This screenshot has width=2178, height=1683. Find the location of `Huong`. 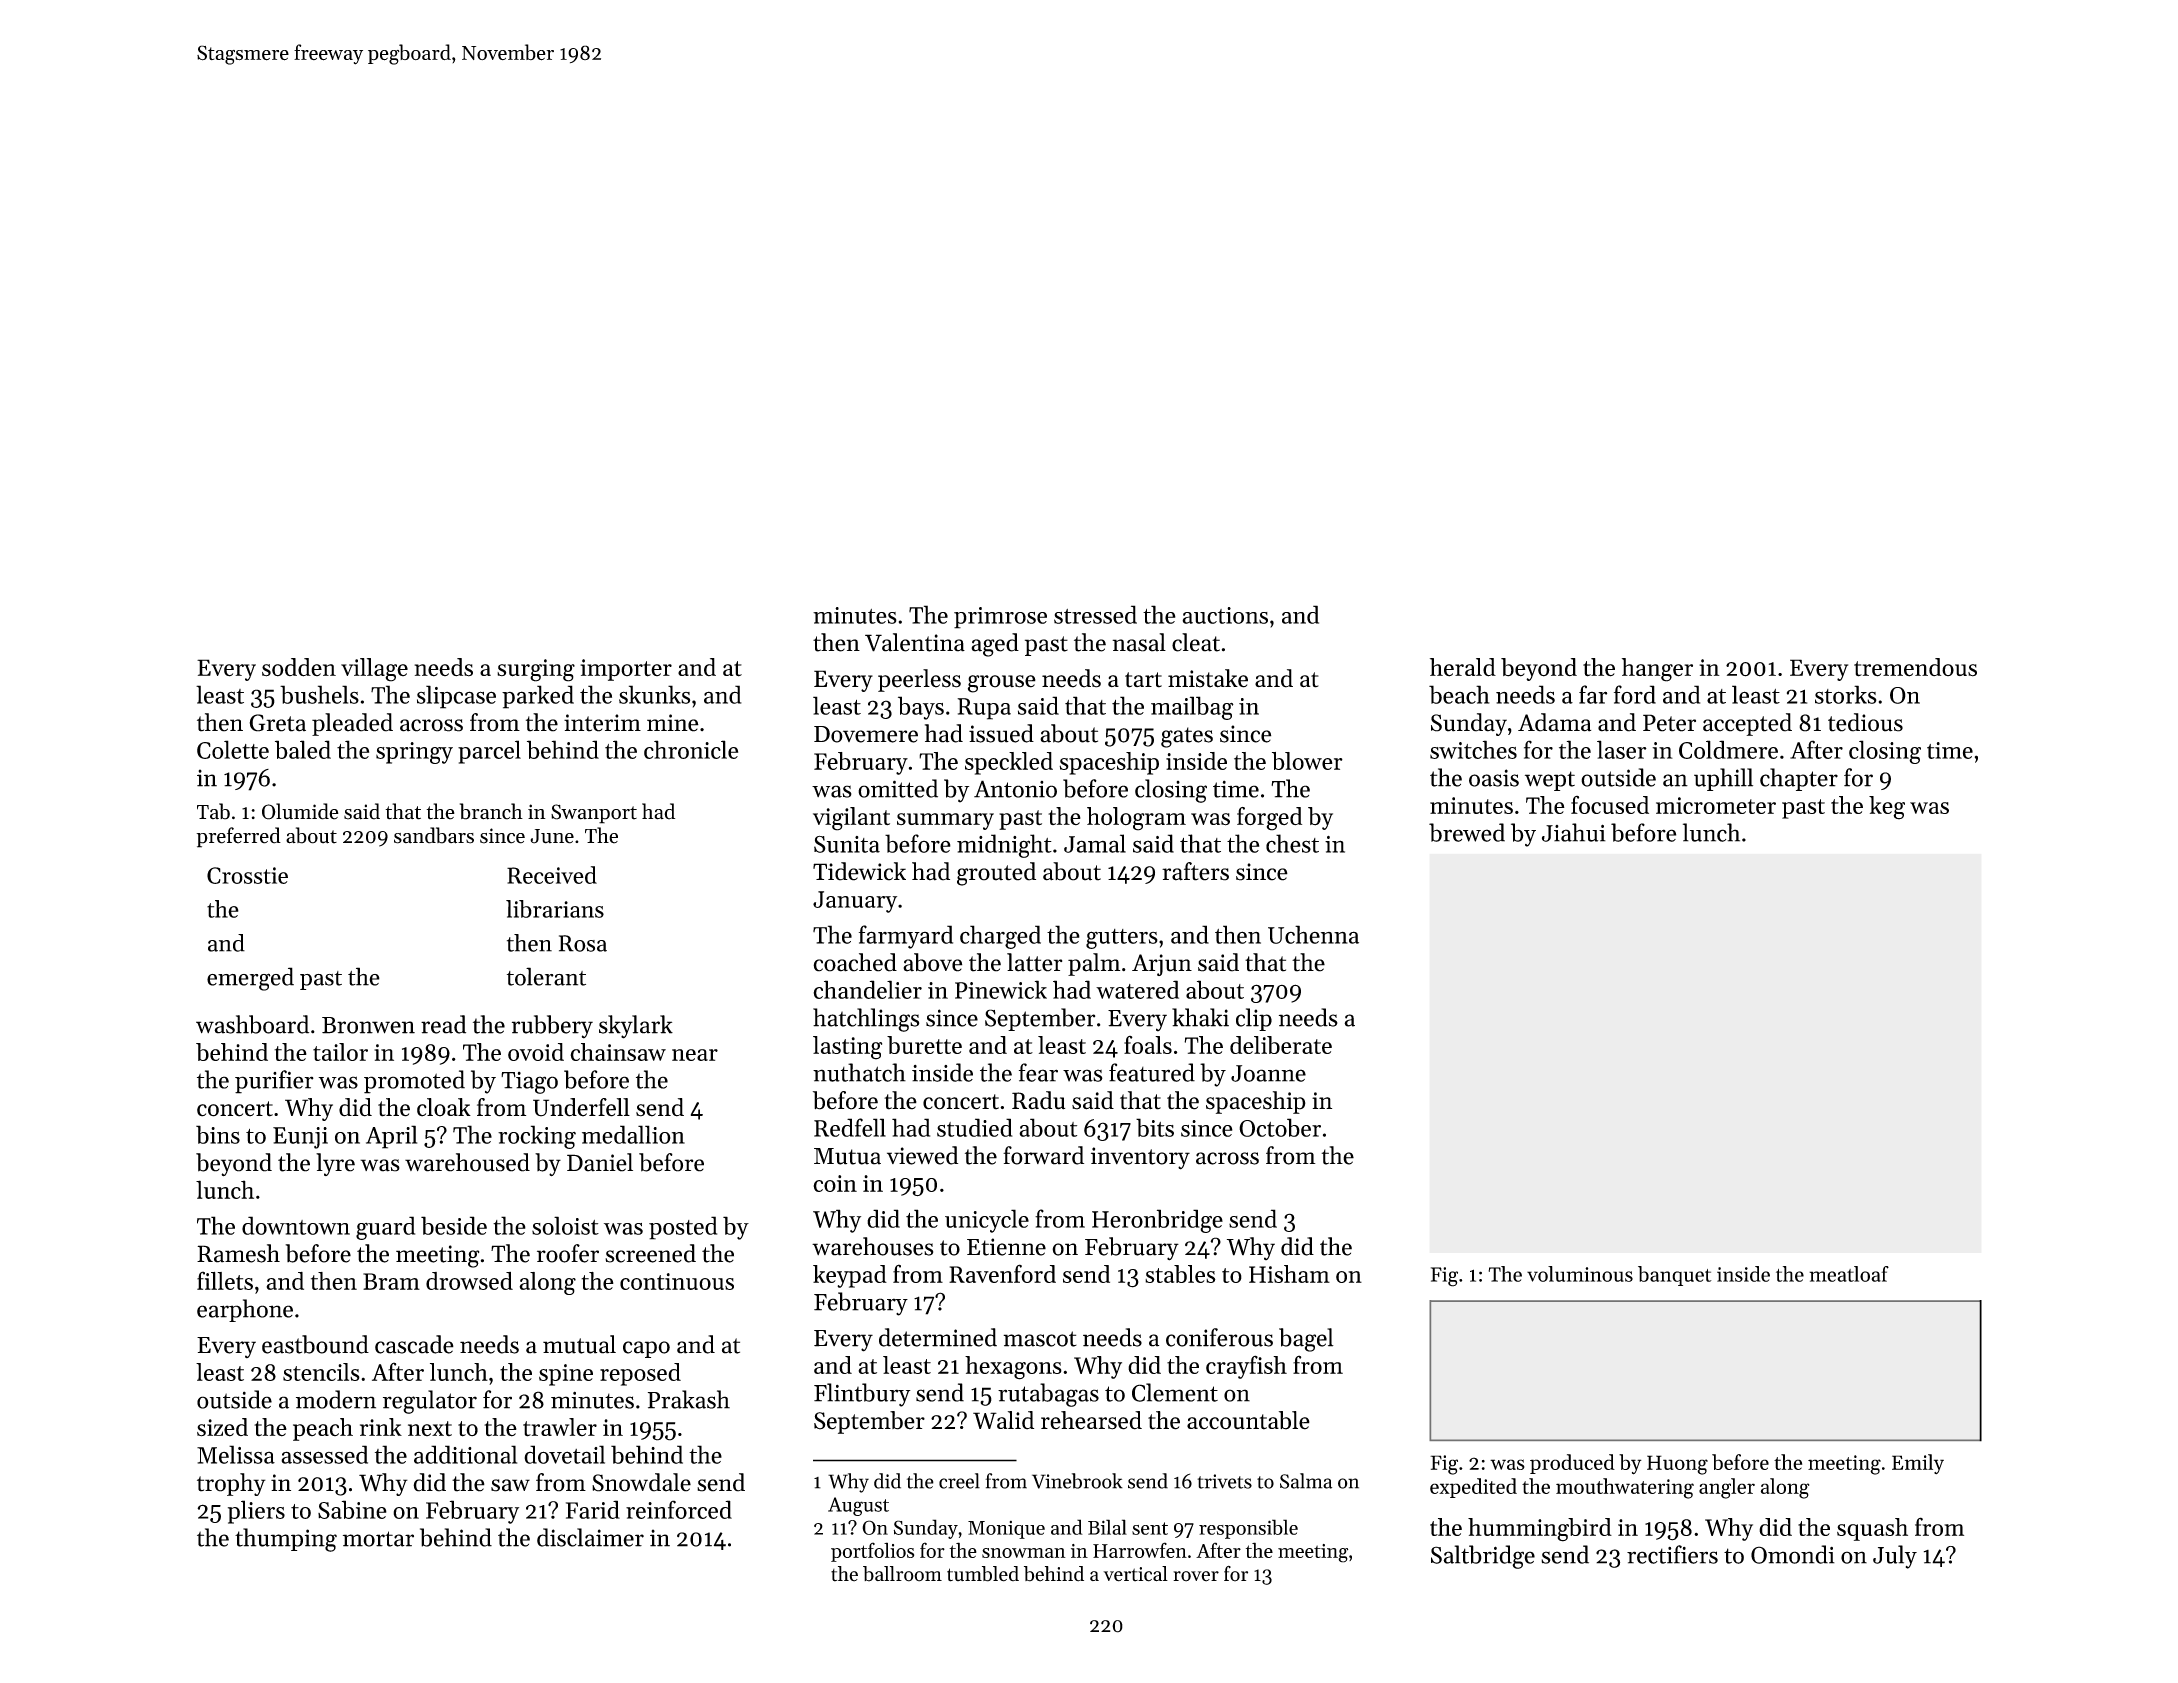

Huong is located at coordinates (1677, 1465).
